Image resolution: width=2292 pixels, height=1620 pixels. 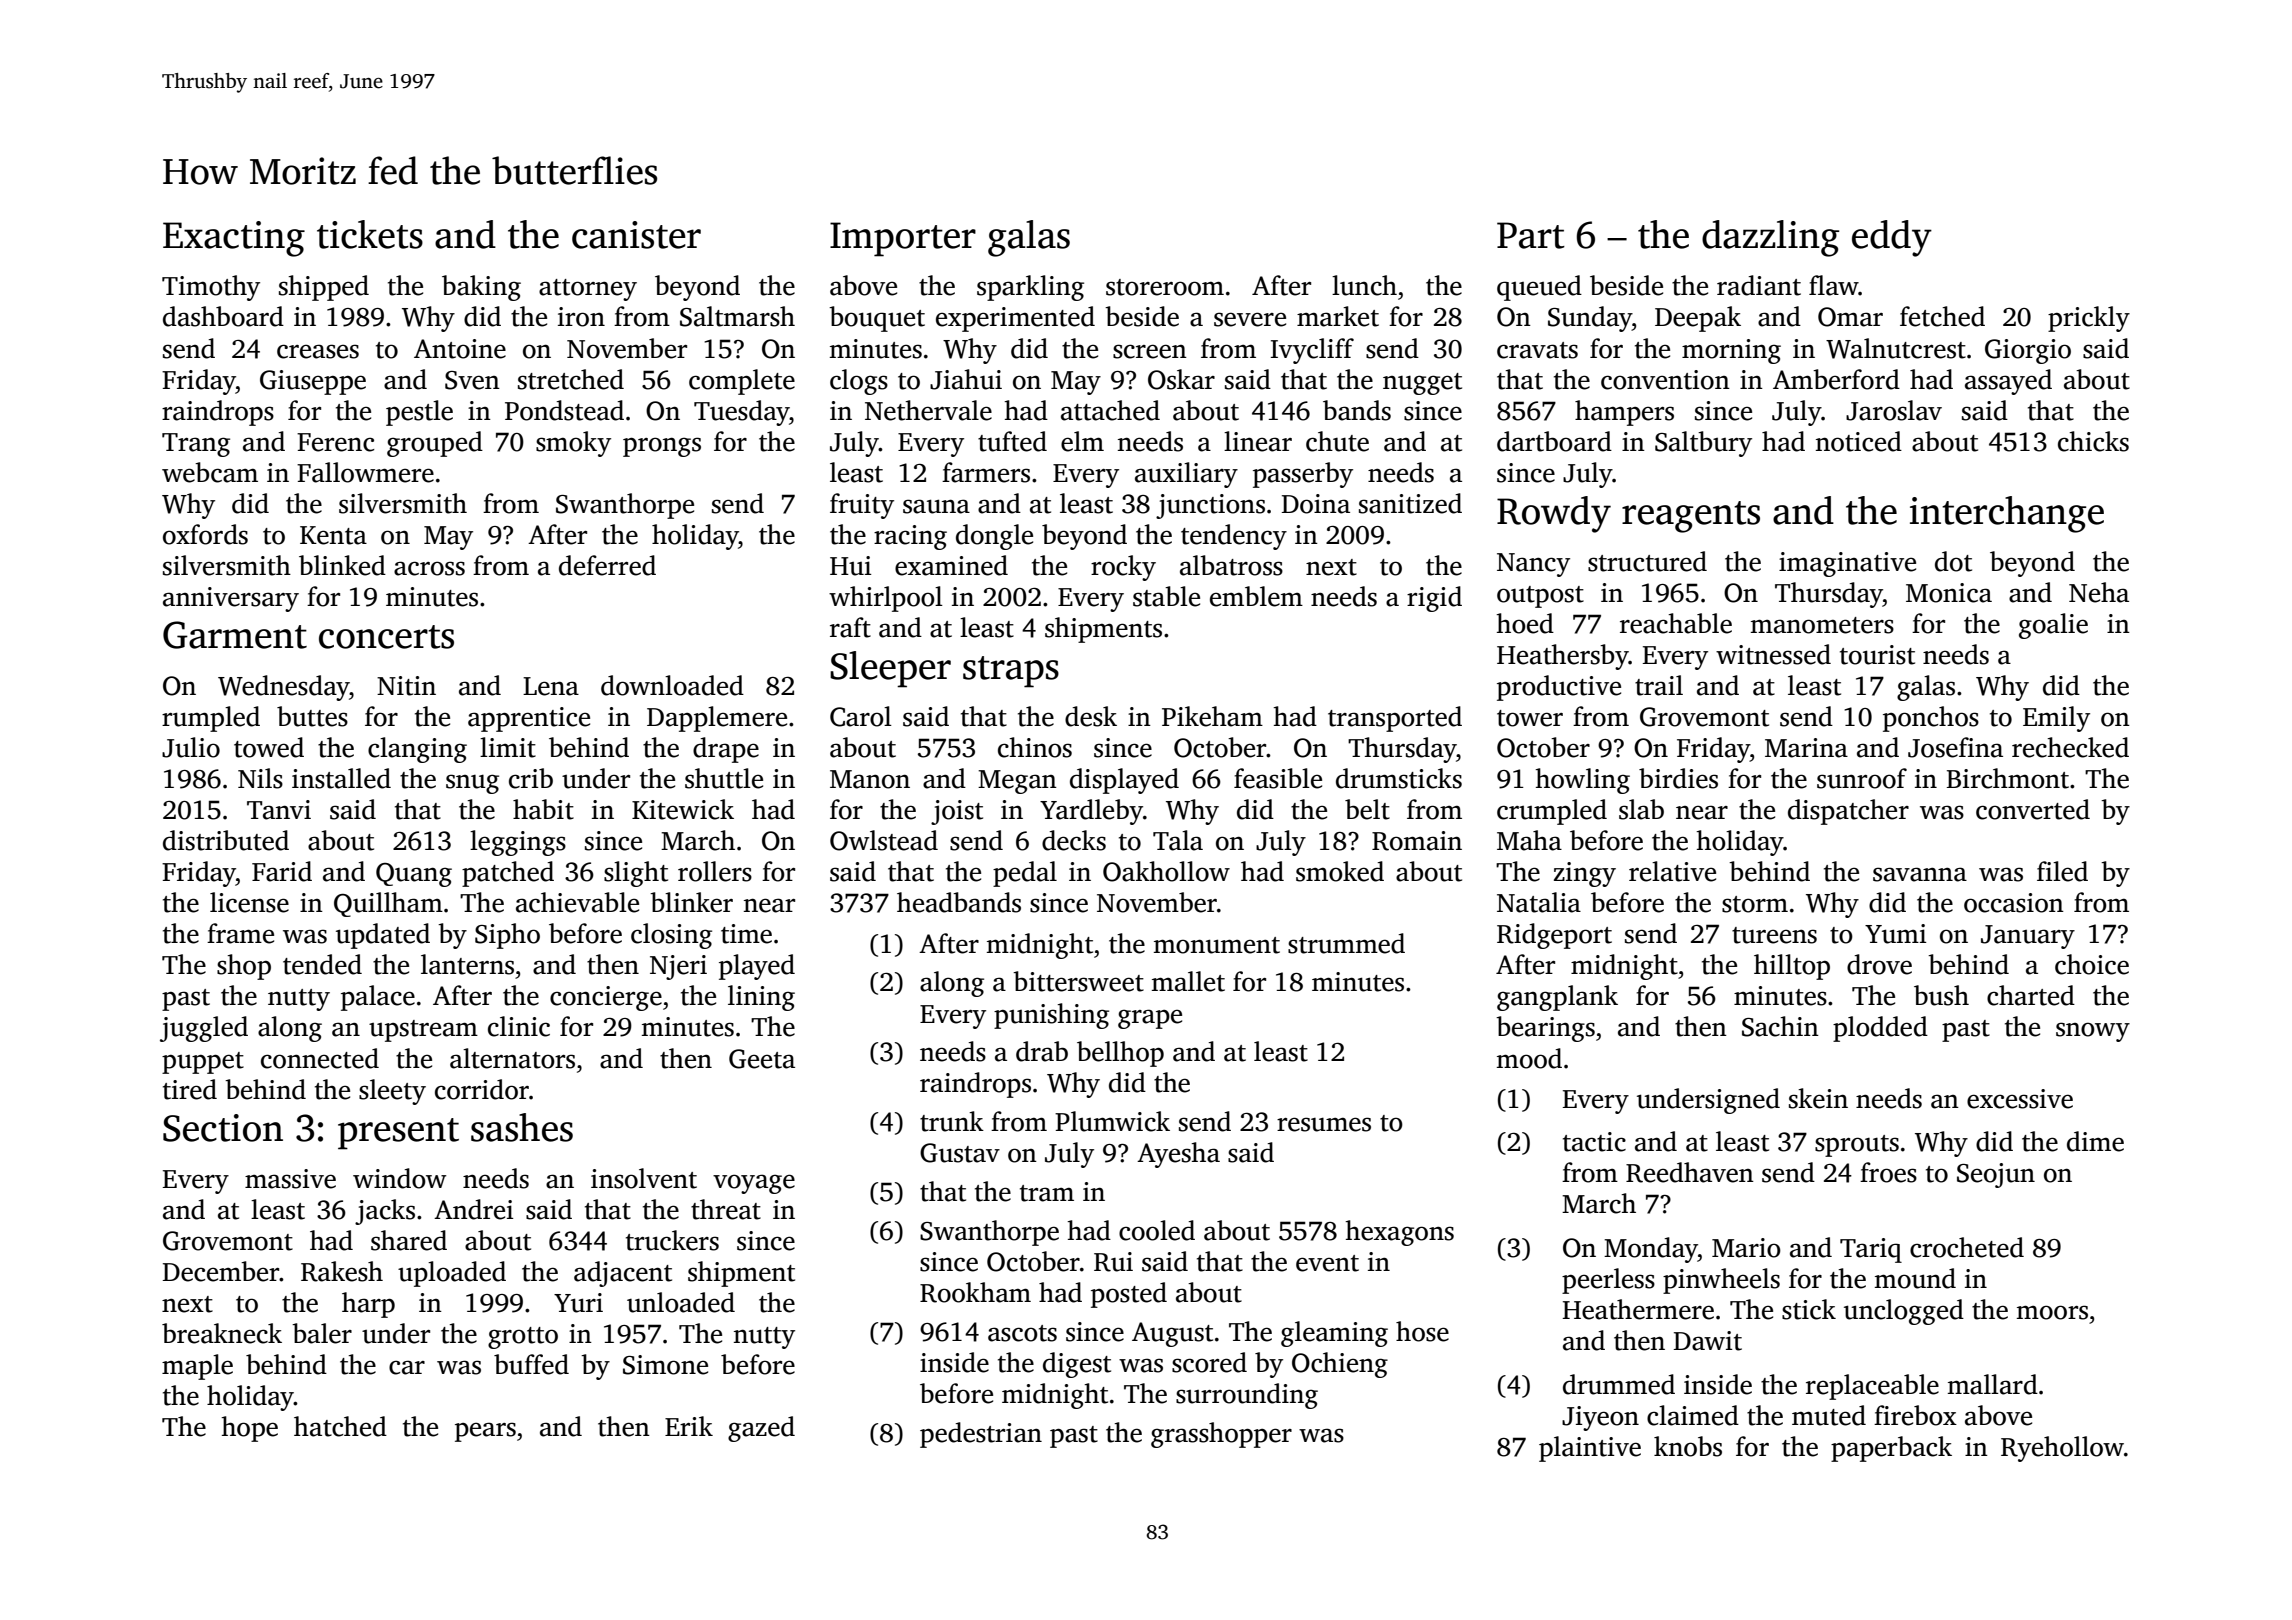 I want to click on Importer, so click(x=903, y=239).
